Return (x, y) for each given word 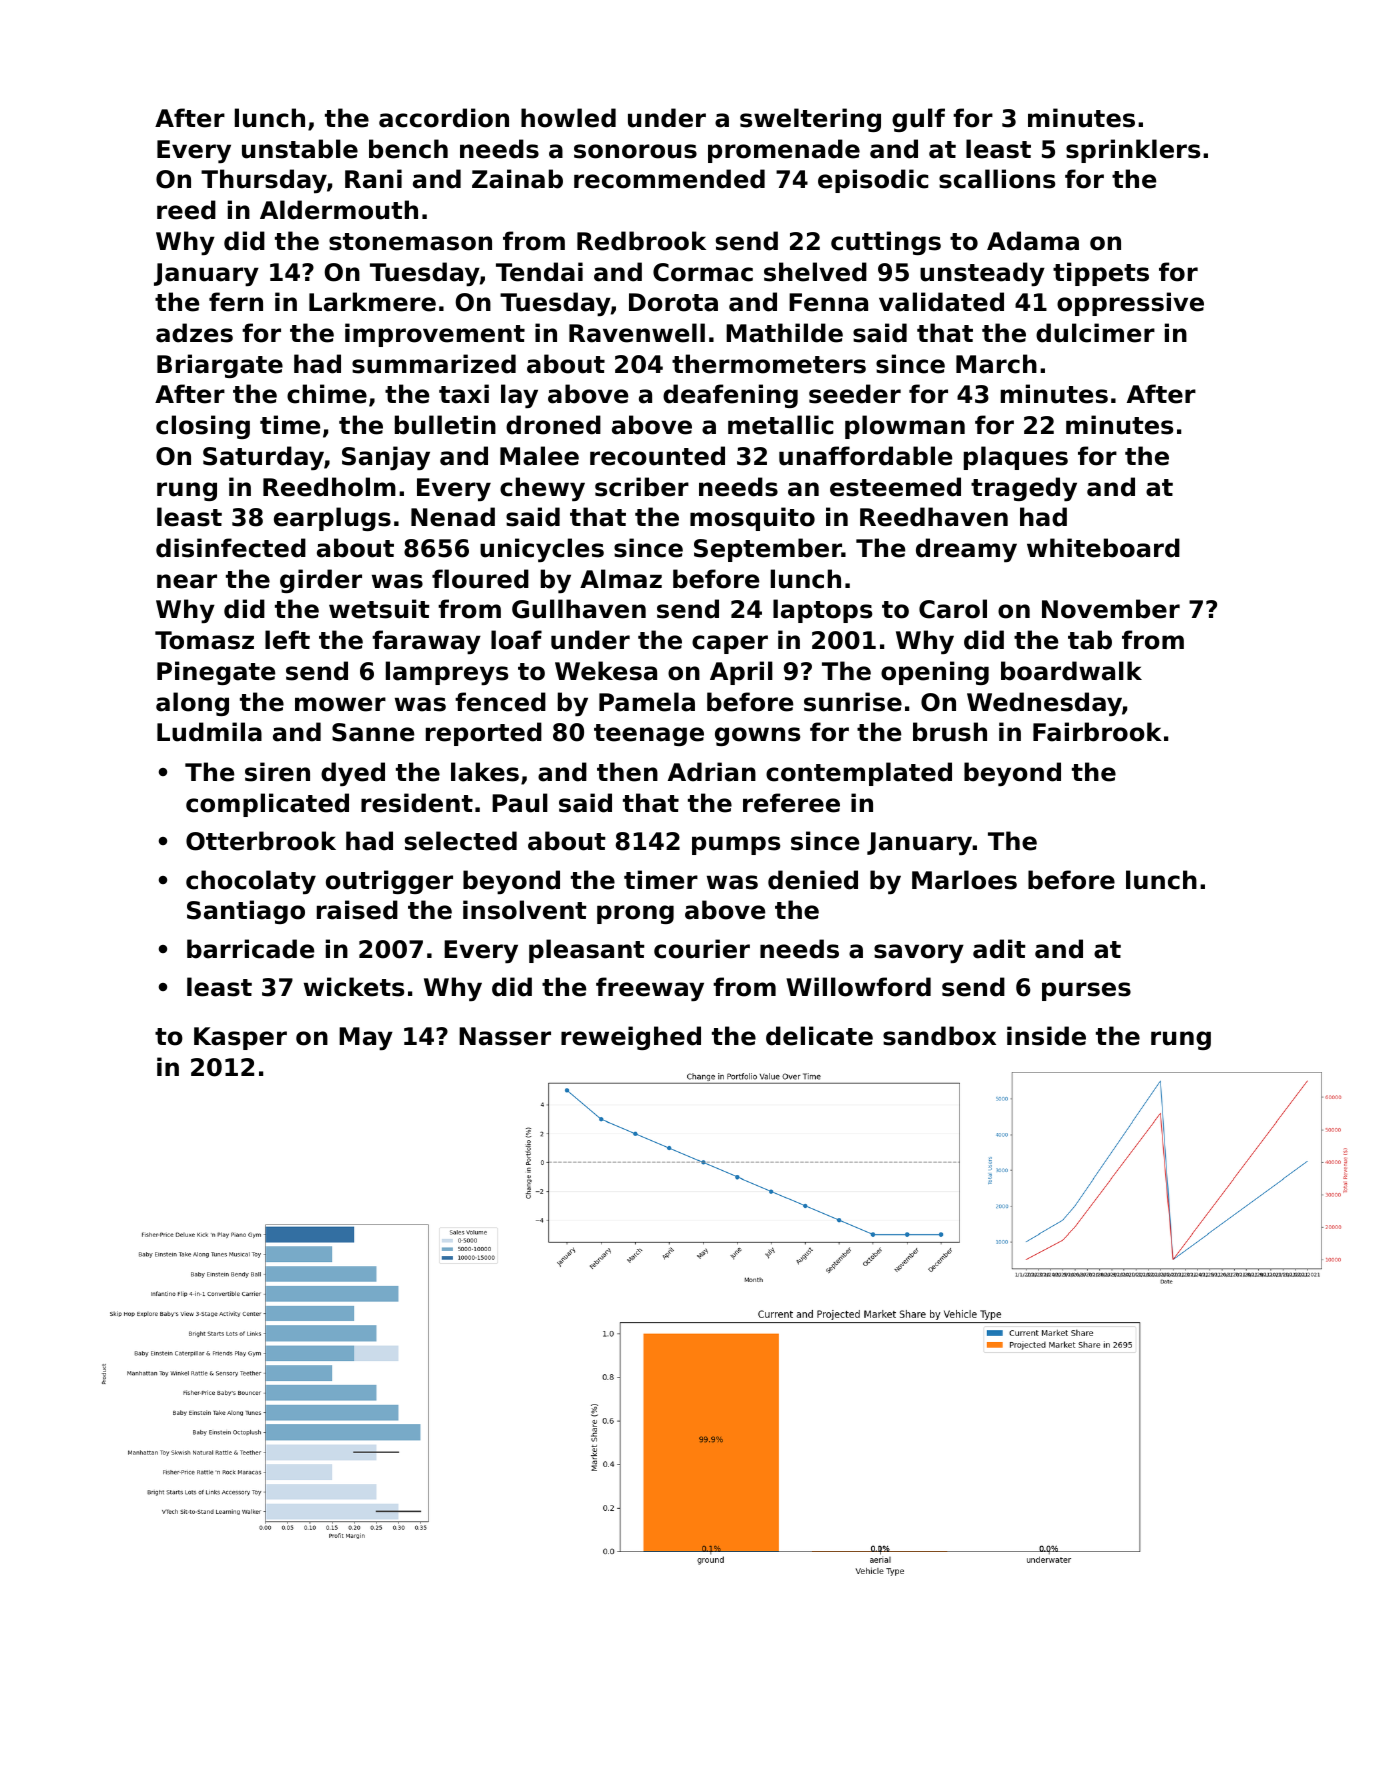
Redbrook (641, 241)
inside (1046, 1036)
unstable (300, 149)
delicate (819, 1036)
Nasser (505, 1036)
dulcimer (1095, 333)
